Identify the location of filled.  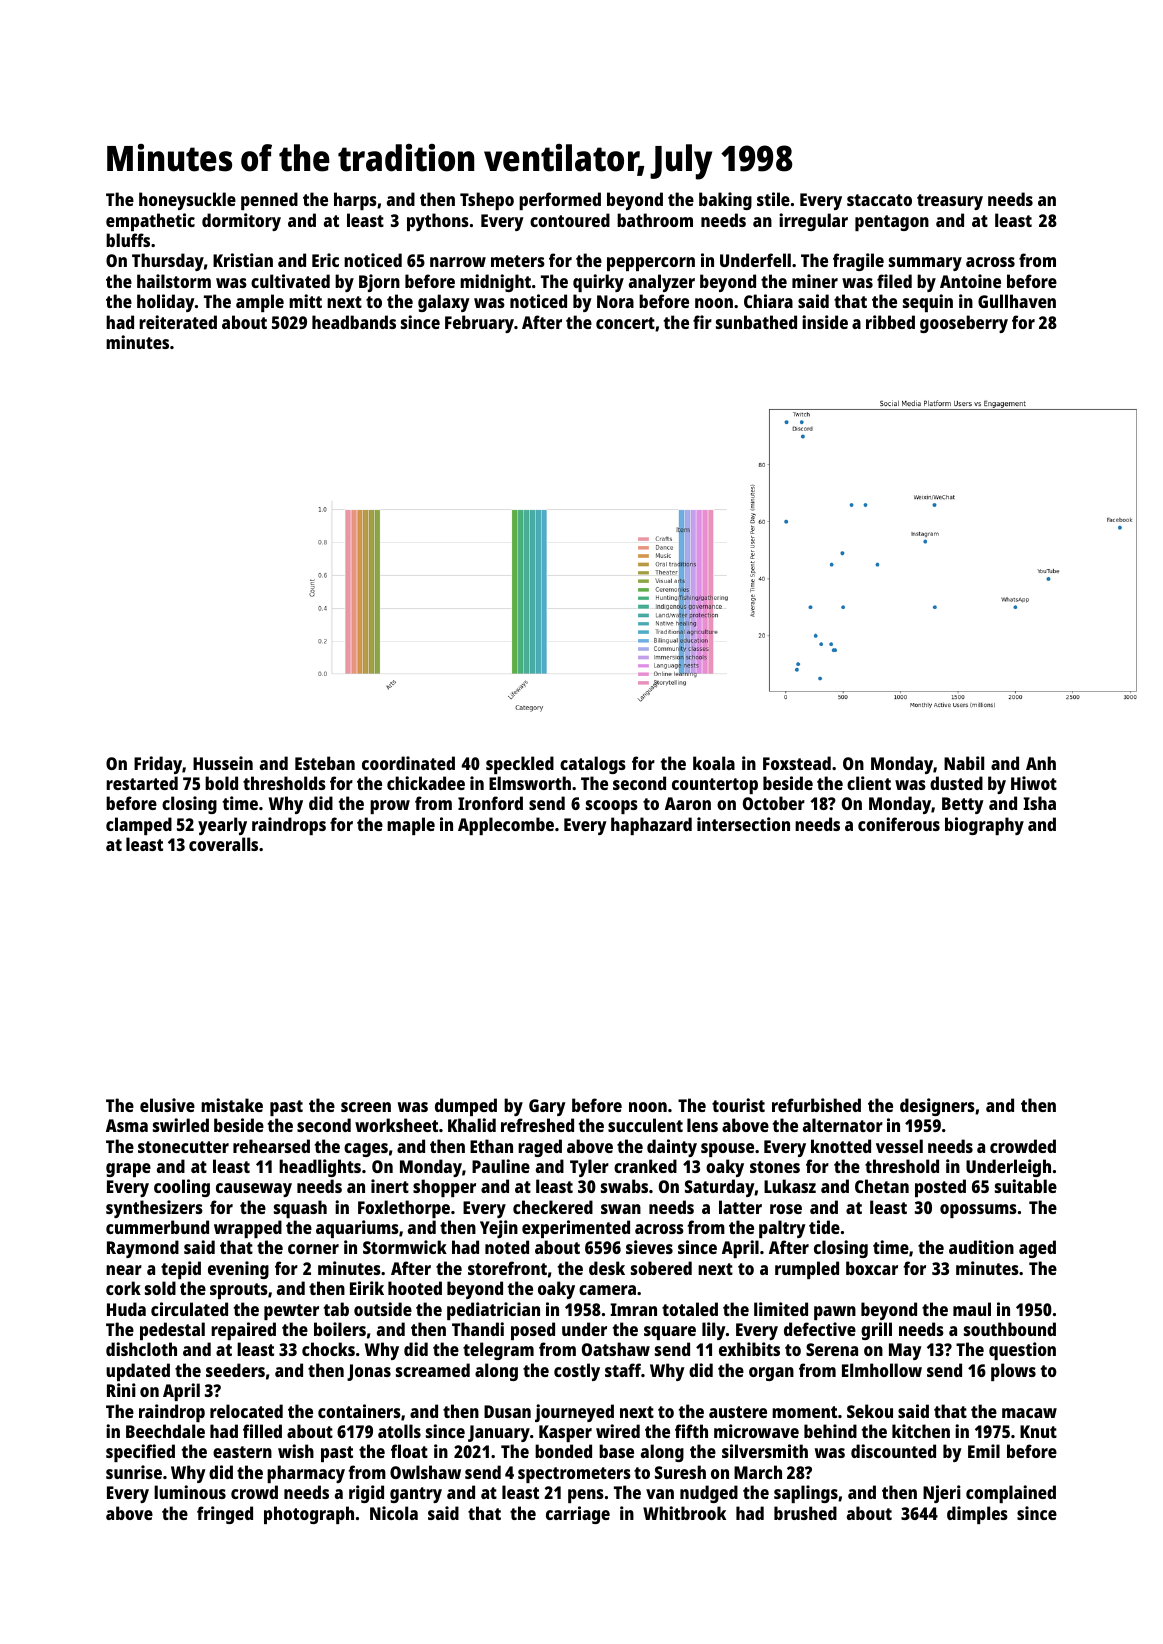
(262, 1431).
